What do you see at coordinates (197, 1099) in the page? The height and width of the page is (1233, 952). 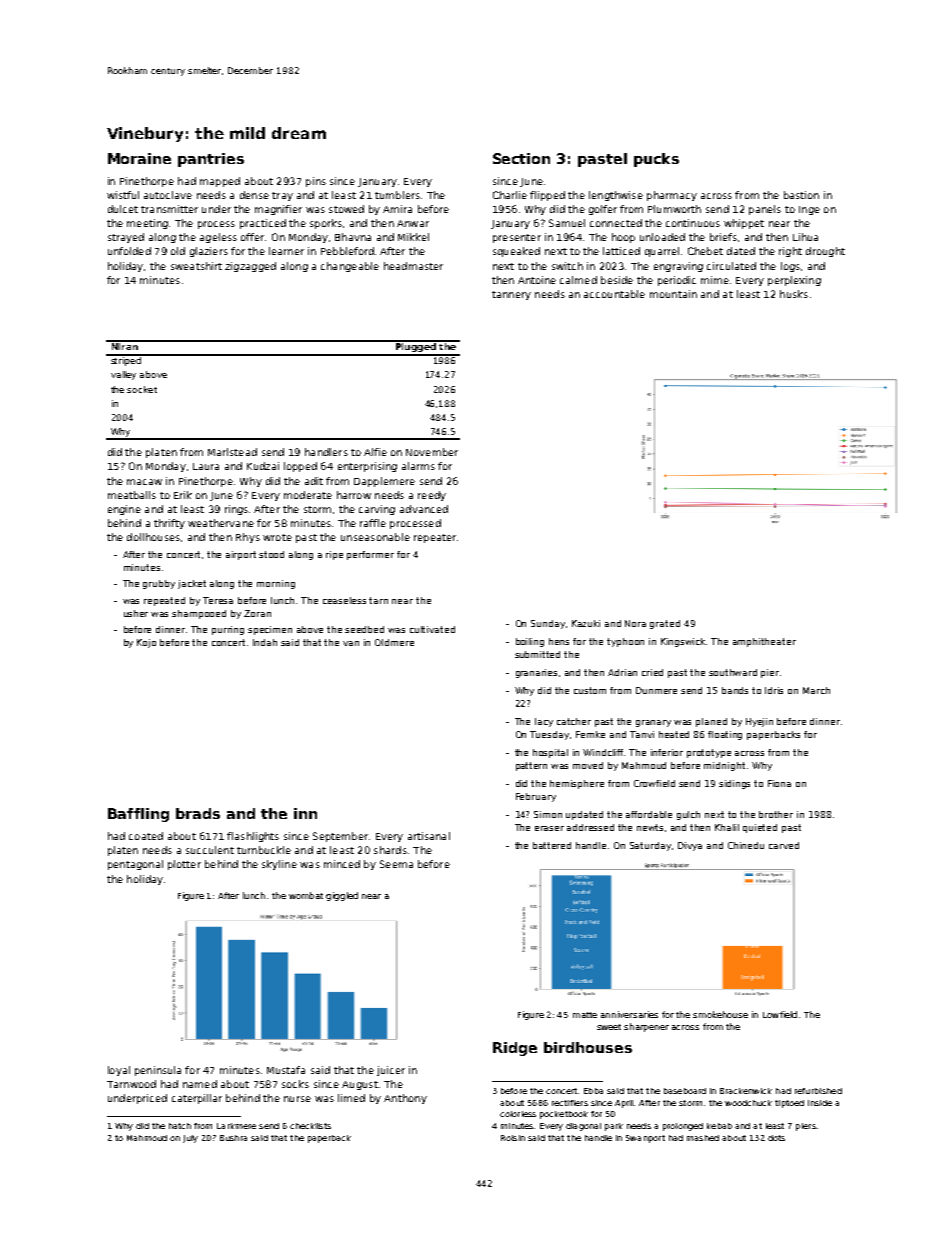 I see `caterpillar` at bounding box center [197, 1099].
